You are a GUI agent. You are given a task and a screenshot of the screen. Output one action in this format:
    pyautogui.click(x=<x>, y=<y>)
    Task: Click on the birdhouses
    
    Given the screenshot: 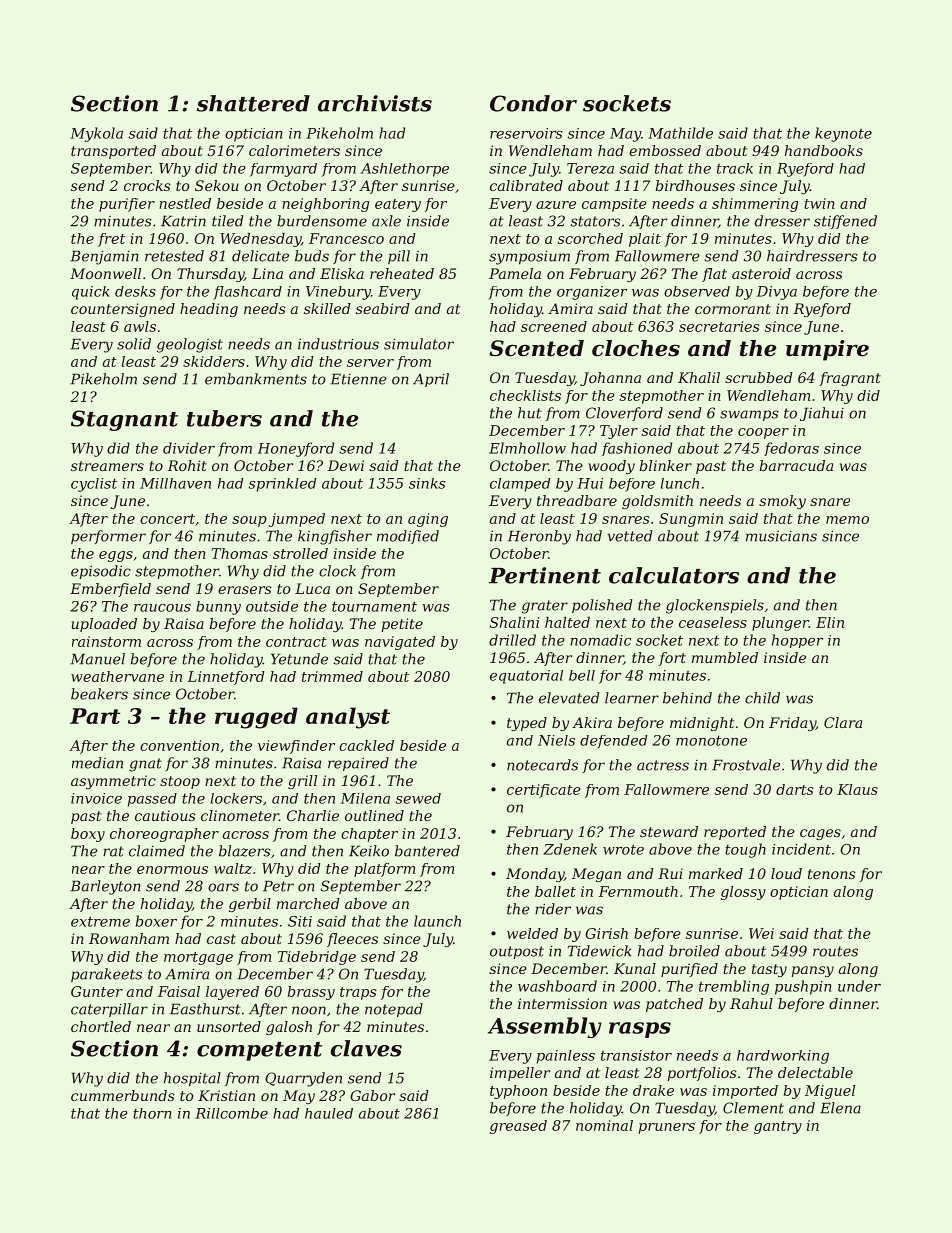 What is the action you would take?
    pyautogui.click(x=695, y=185)
